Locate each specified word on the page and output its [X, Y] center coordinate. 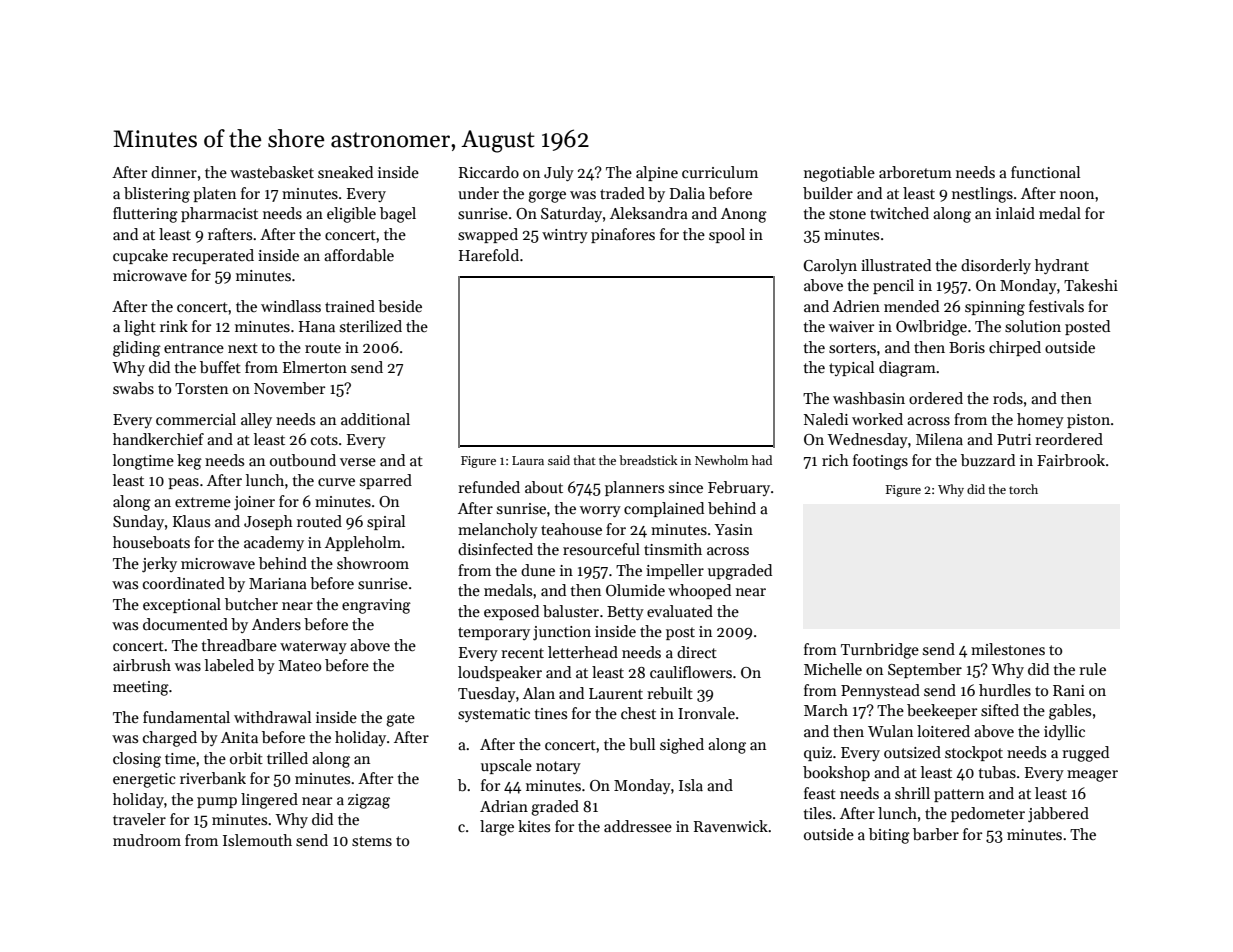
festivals [1056, 306]
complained [664, 509]
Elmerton [315, 367]
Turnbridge [880, 651]
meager [1092, 776]
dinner [174, 172]
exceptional [182, 605]
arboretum [915, 172]
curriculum [720, 172]
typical [851, 368]
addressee [638, 826]
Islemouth [257, 840]
